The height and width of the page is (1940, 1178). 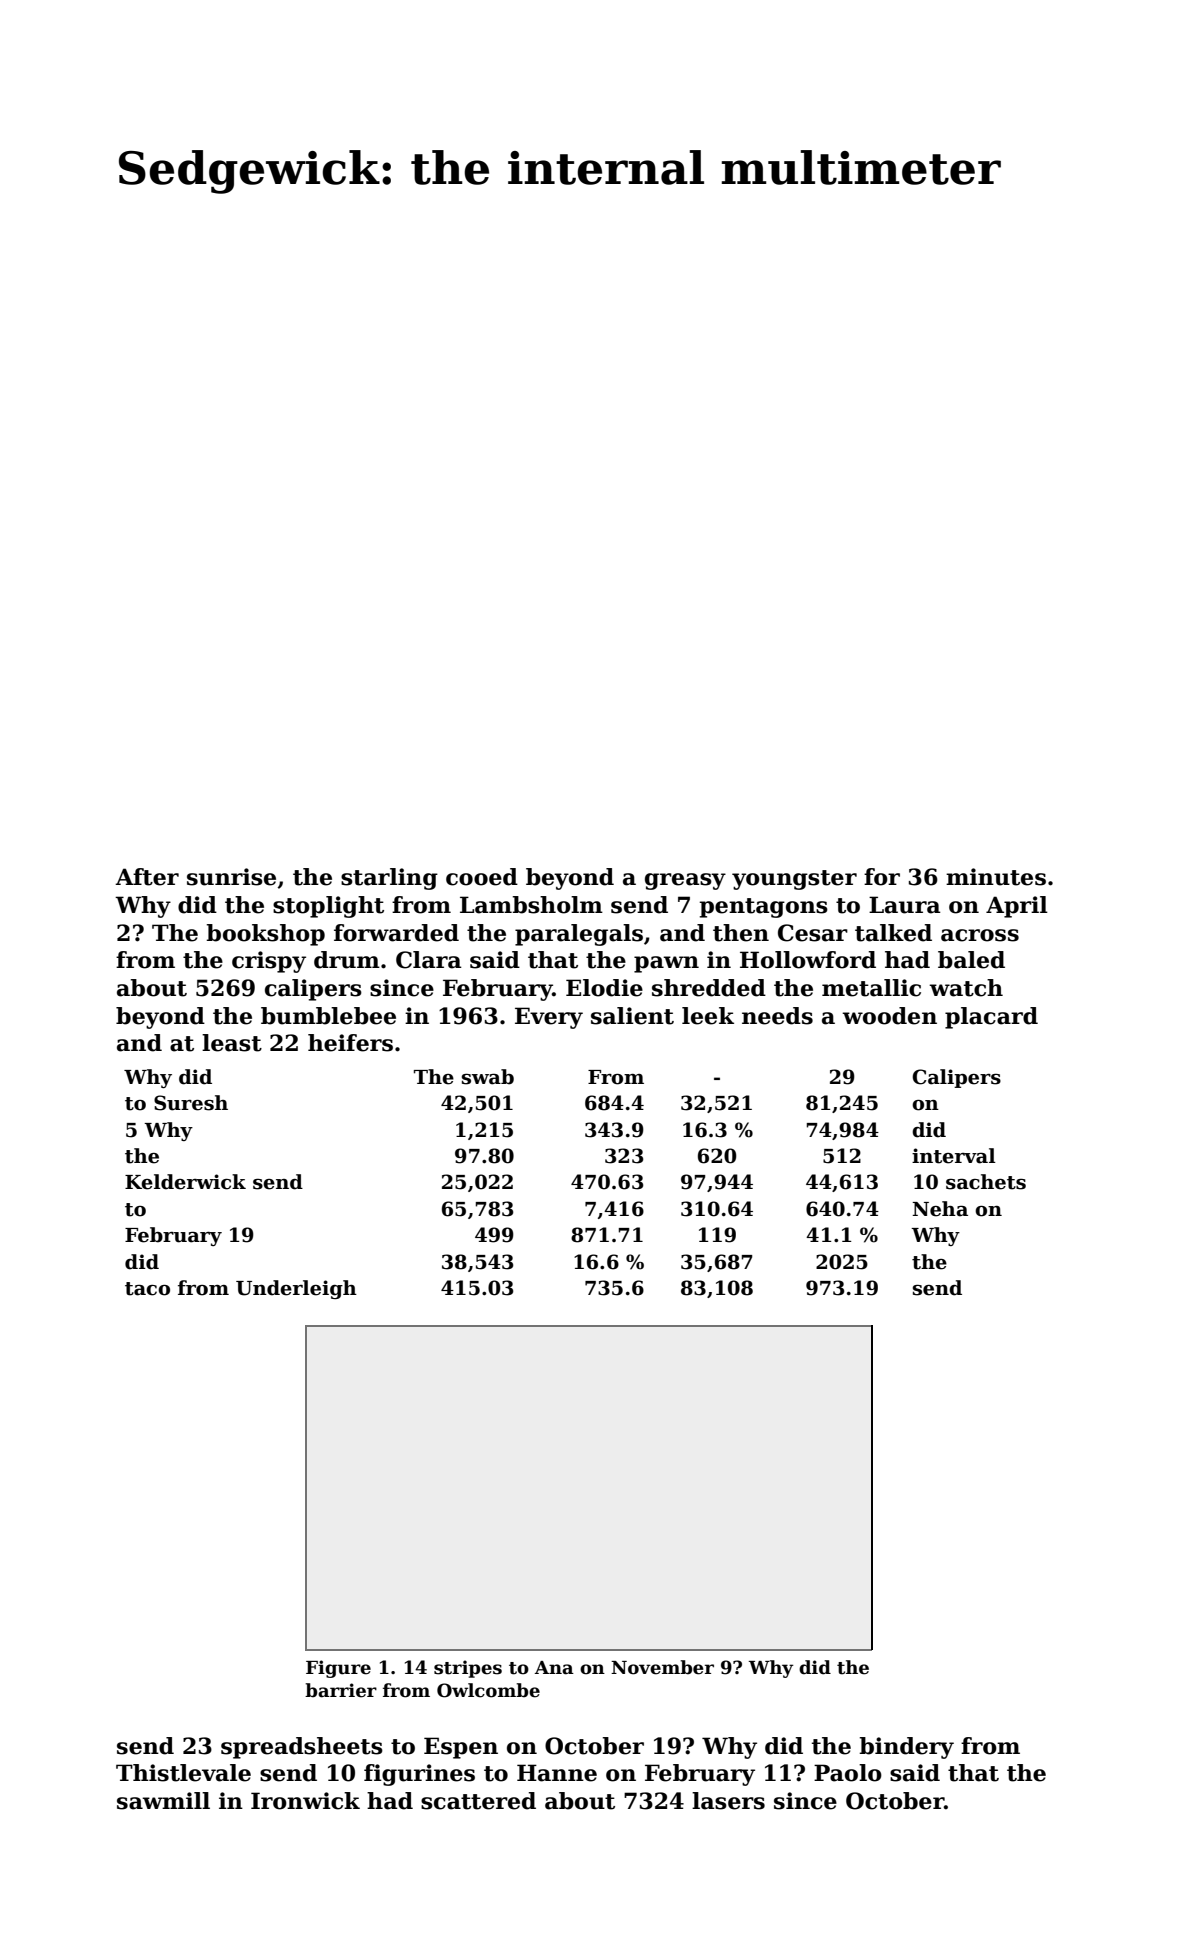 What do you see at coordinates (191, 1103) in the page?
I see `Suresh` at bounding box center [191, 1103].
